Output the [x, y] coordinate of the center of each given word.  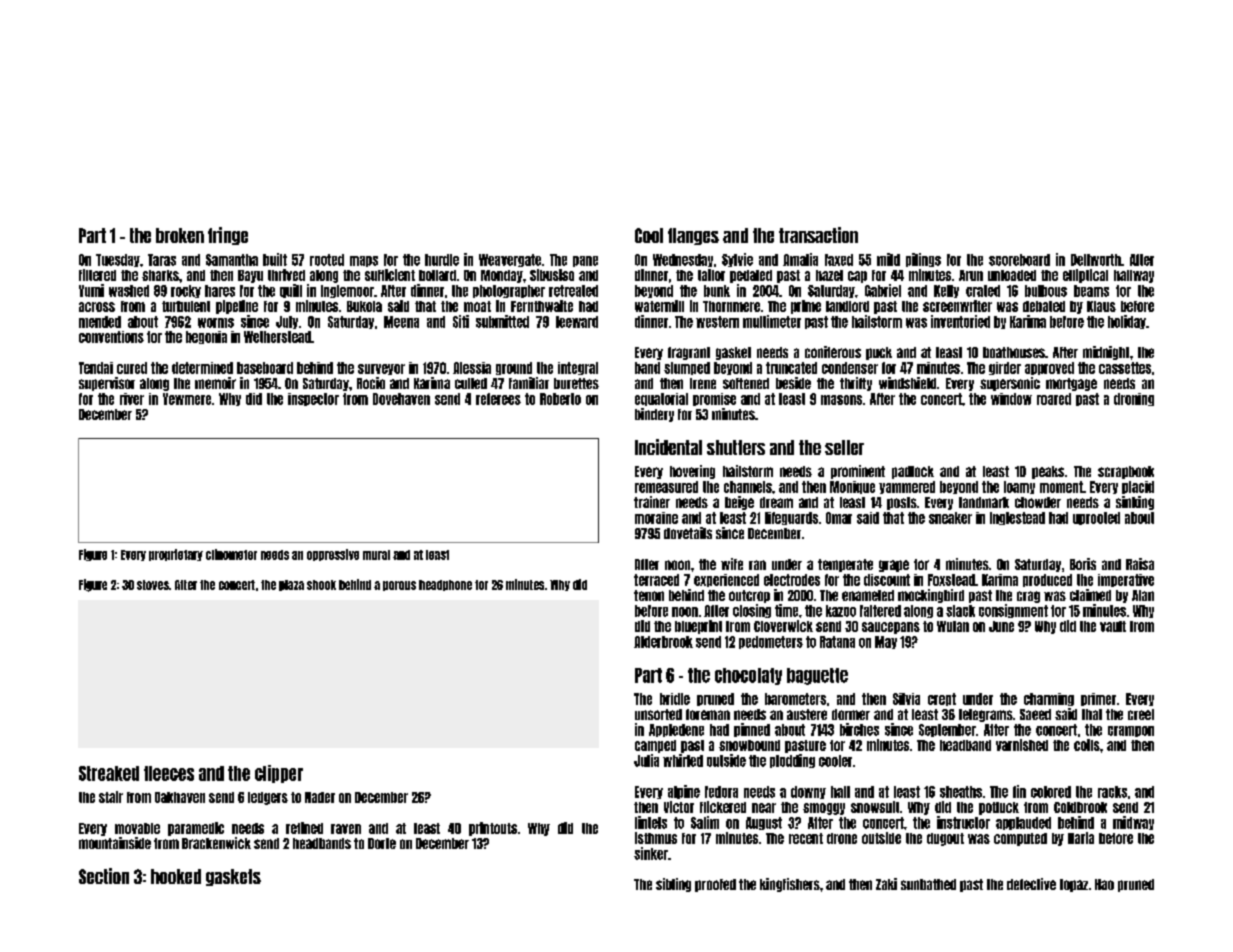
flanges [693, 236]
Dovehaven [401, 399]
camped [655, 746]
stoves [153, 585]
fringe [228, 236]
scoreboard [1019, 260]
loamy [1019, 487]
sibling [673, 885]
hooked [176, 876]
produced [1047, 580]
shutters [736, 447]
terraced [656, 580]
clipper [279, 774]
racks [1112, 792]
